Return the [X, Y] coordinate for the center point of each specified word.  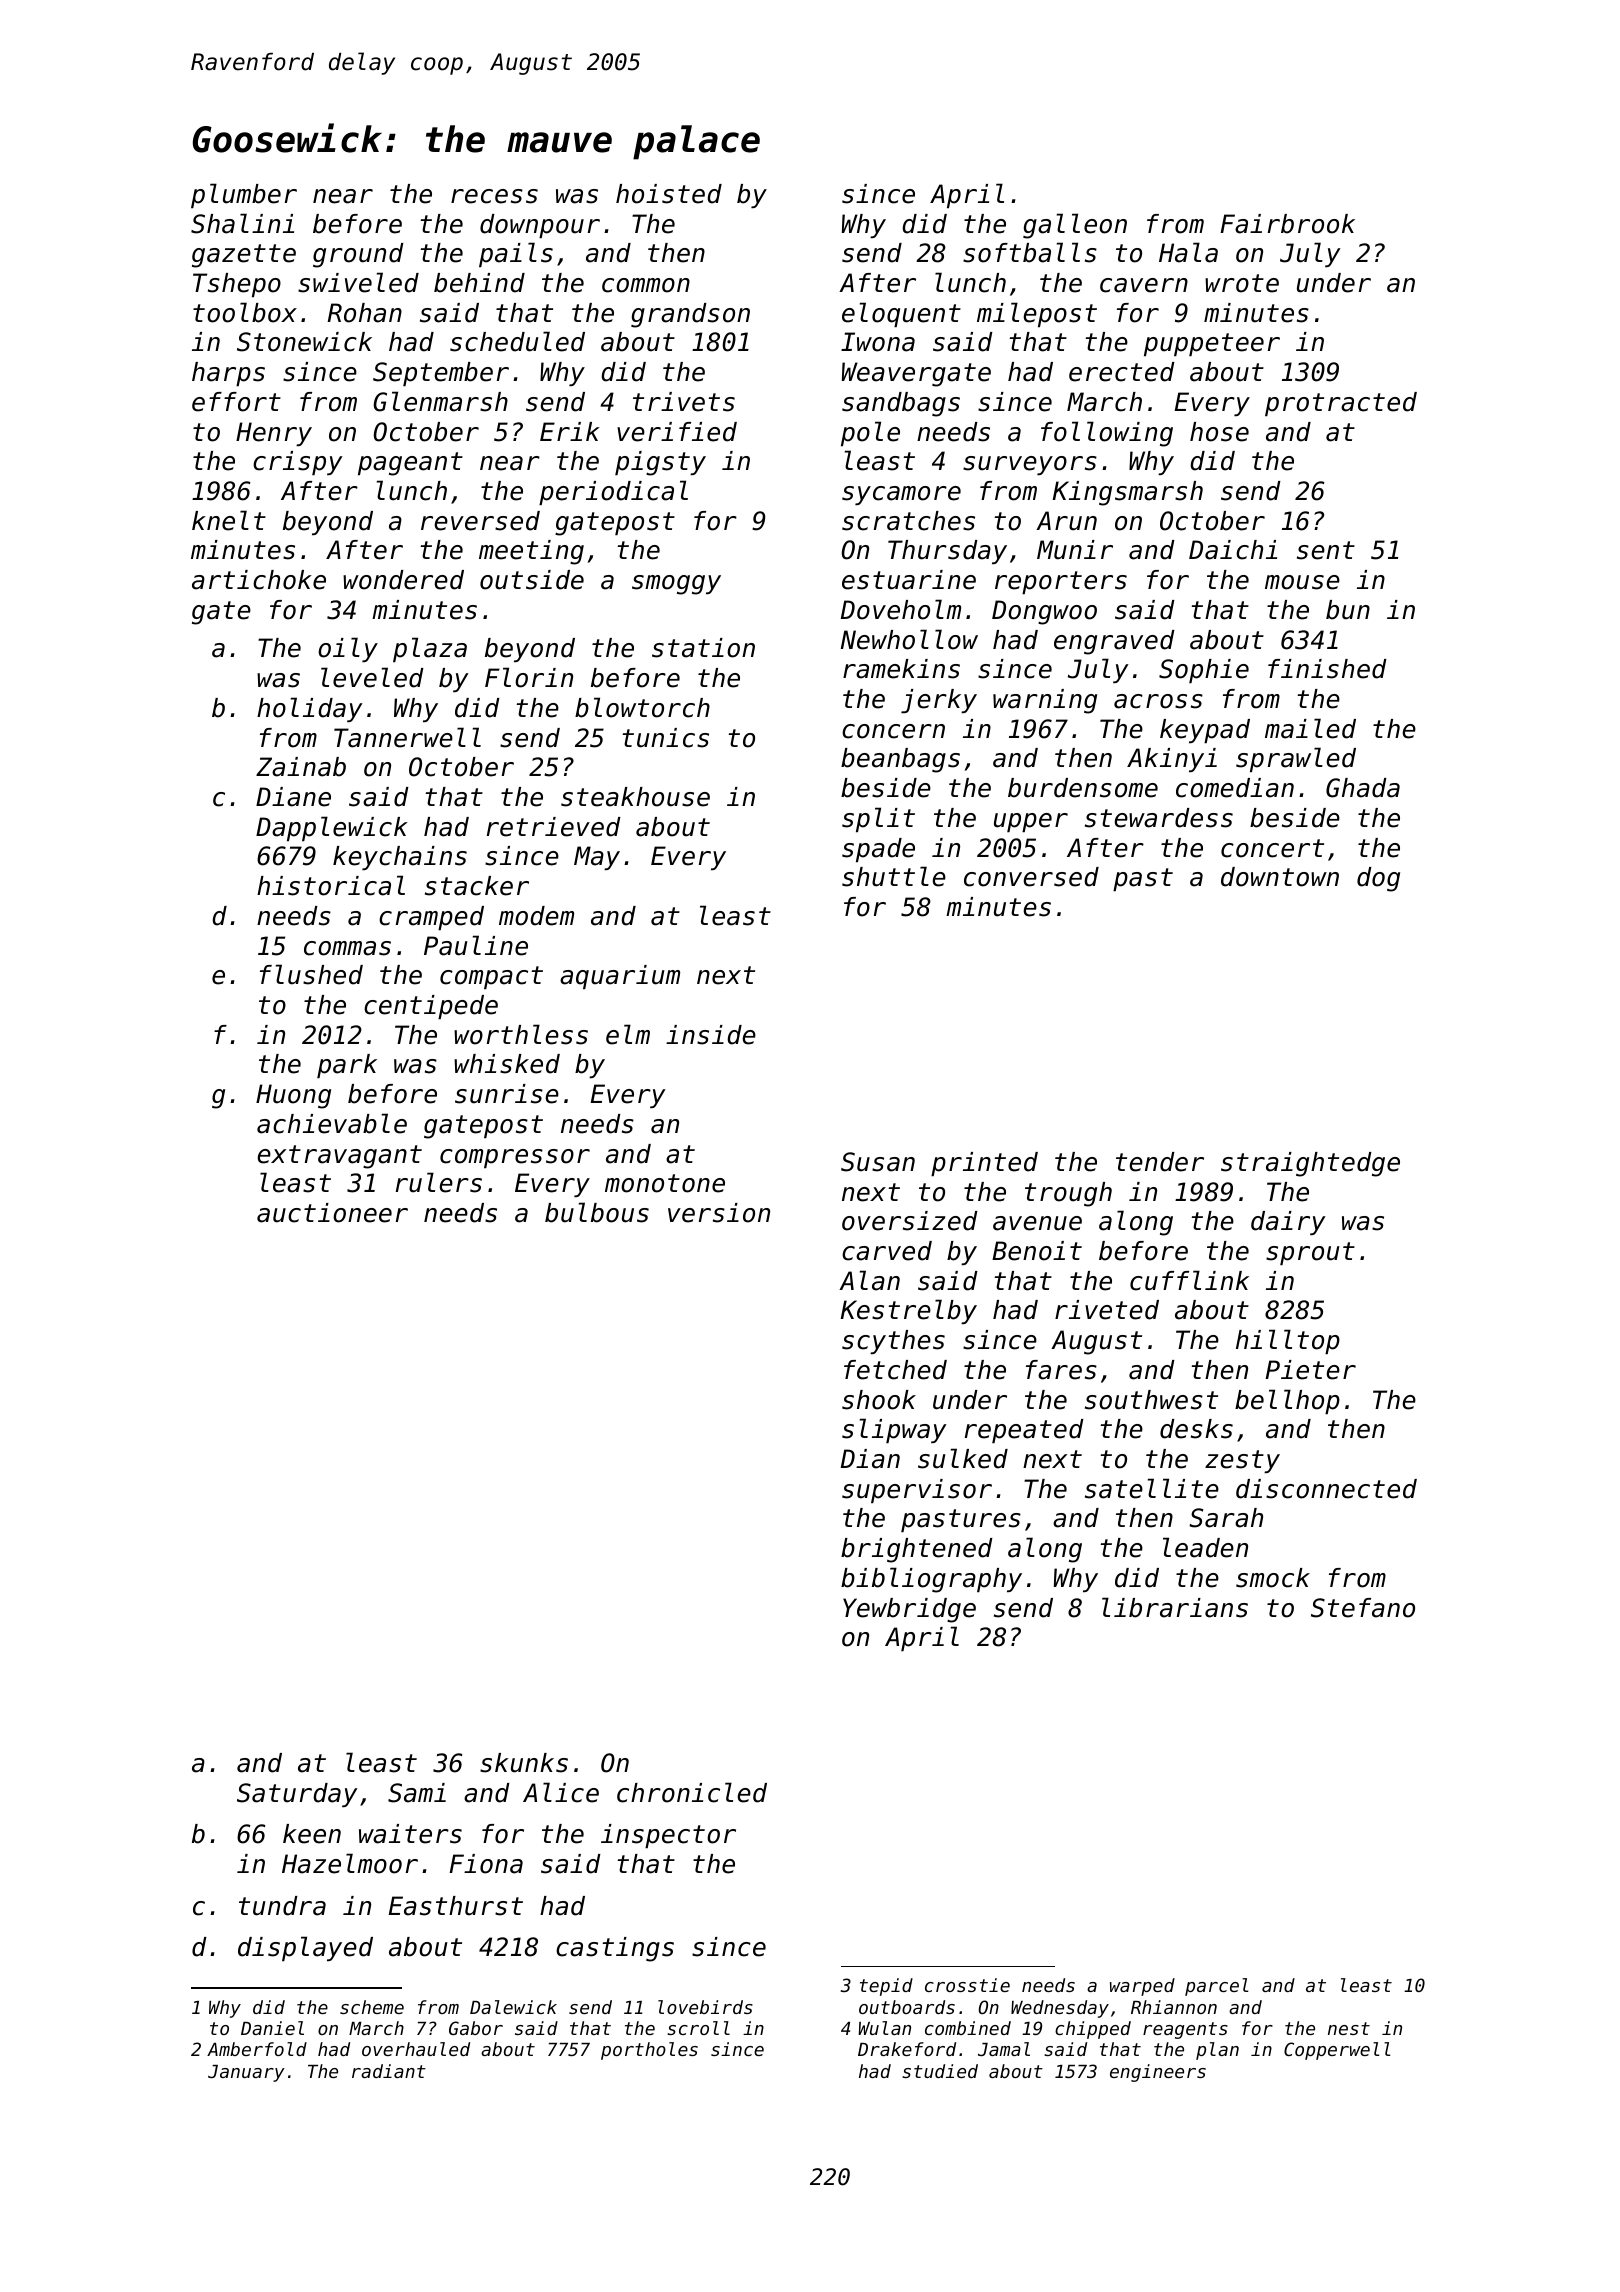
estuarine [909, 580]
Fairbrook [1287, 224]
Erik [570, 431]
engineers [1158, 2073]
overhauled [416, 2049]
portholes [649, 2051]
